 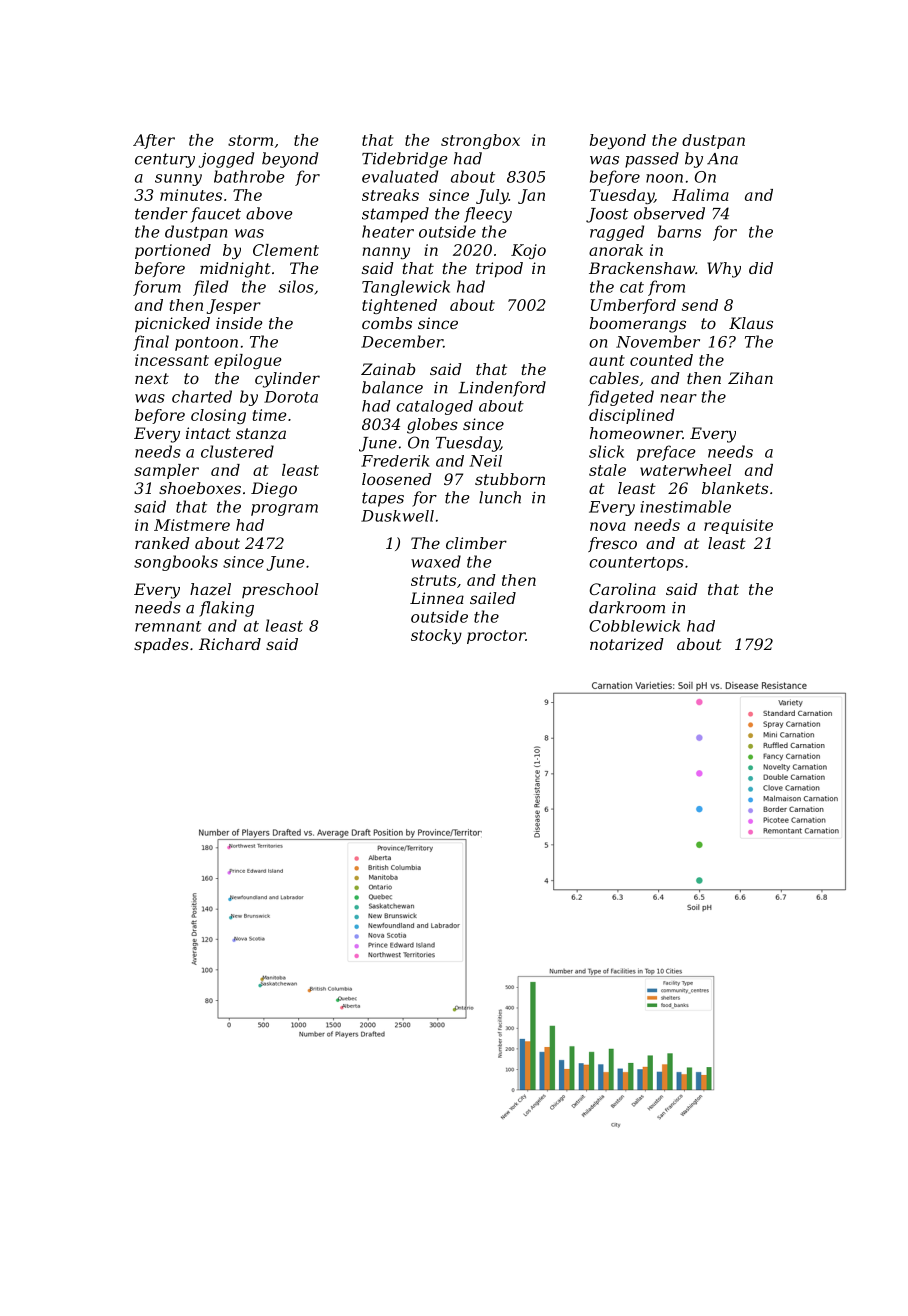 What do you see at coordinates (395, 215) in the screenshot?
I see `stamped` at bounding box center [395, 215].
